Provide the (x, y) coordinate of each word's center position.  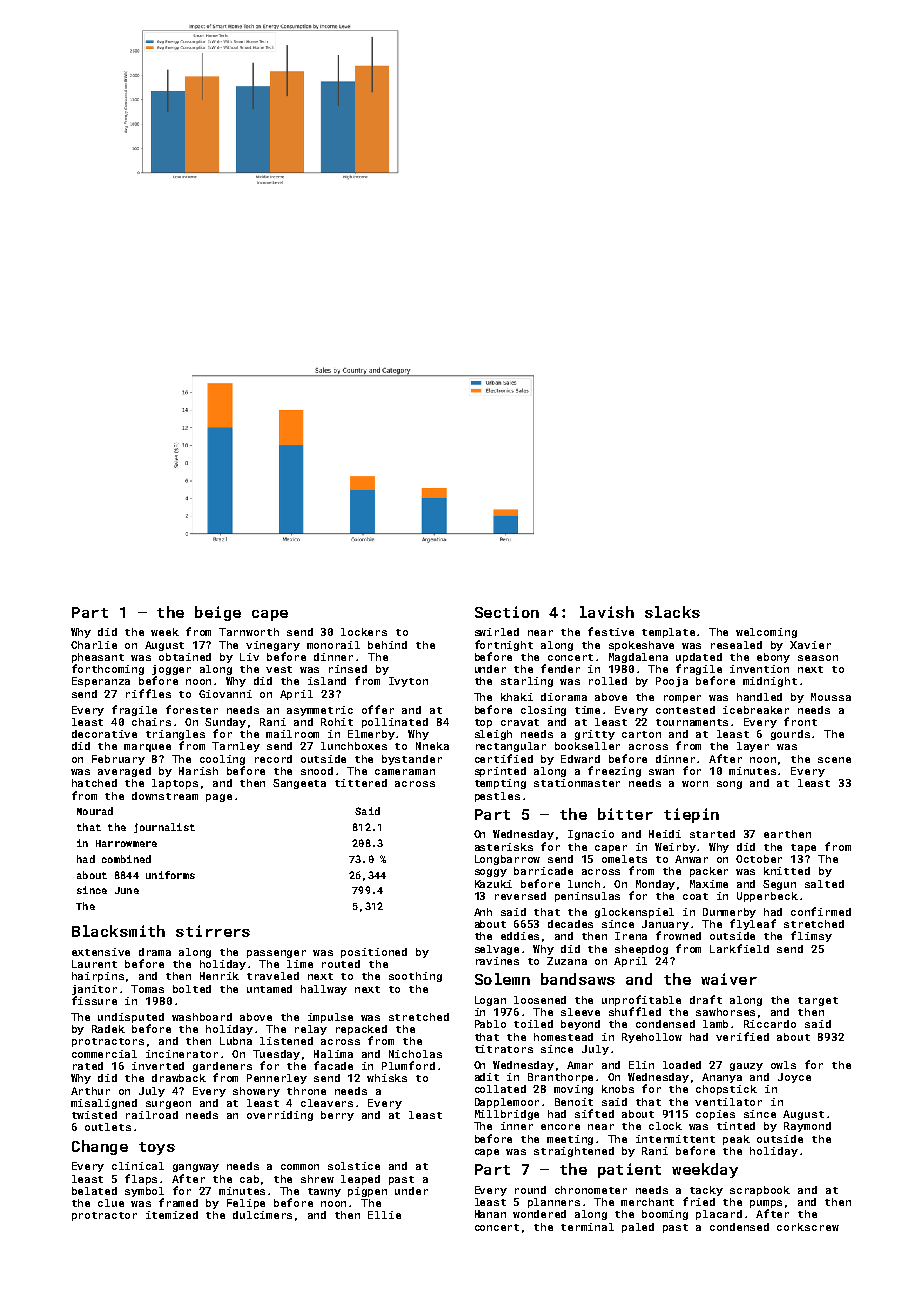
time (587, 710)
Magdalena (638, 658)
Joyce (794, 1078)
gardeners (222, 1067)
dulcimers (262, 1215)
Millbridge (507, 1115)
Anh (483, 912)
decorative (104, 734)
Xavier (810, 645)
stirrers (213, 931)
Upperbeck (767, 897)
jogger (171, 670)
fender (560, 668)
